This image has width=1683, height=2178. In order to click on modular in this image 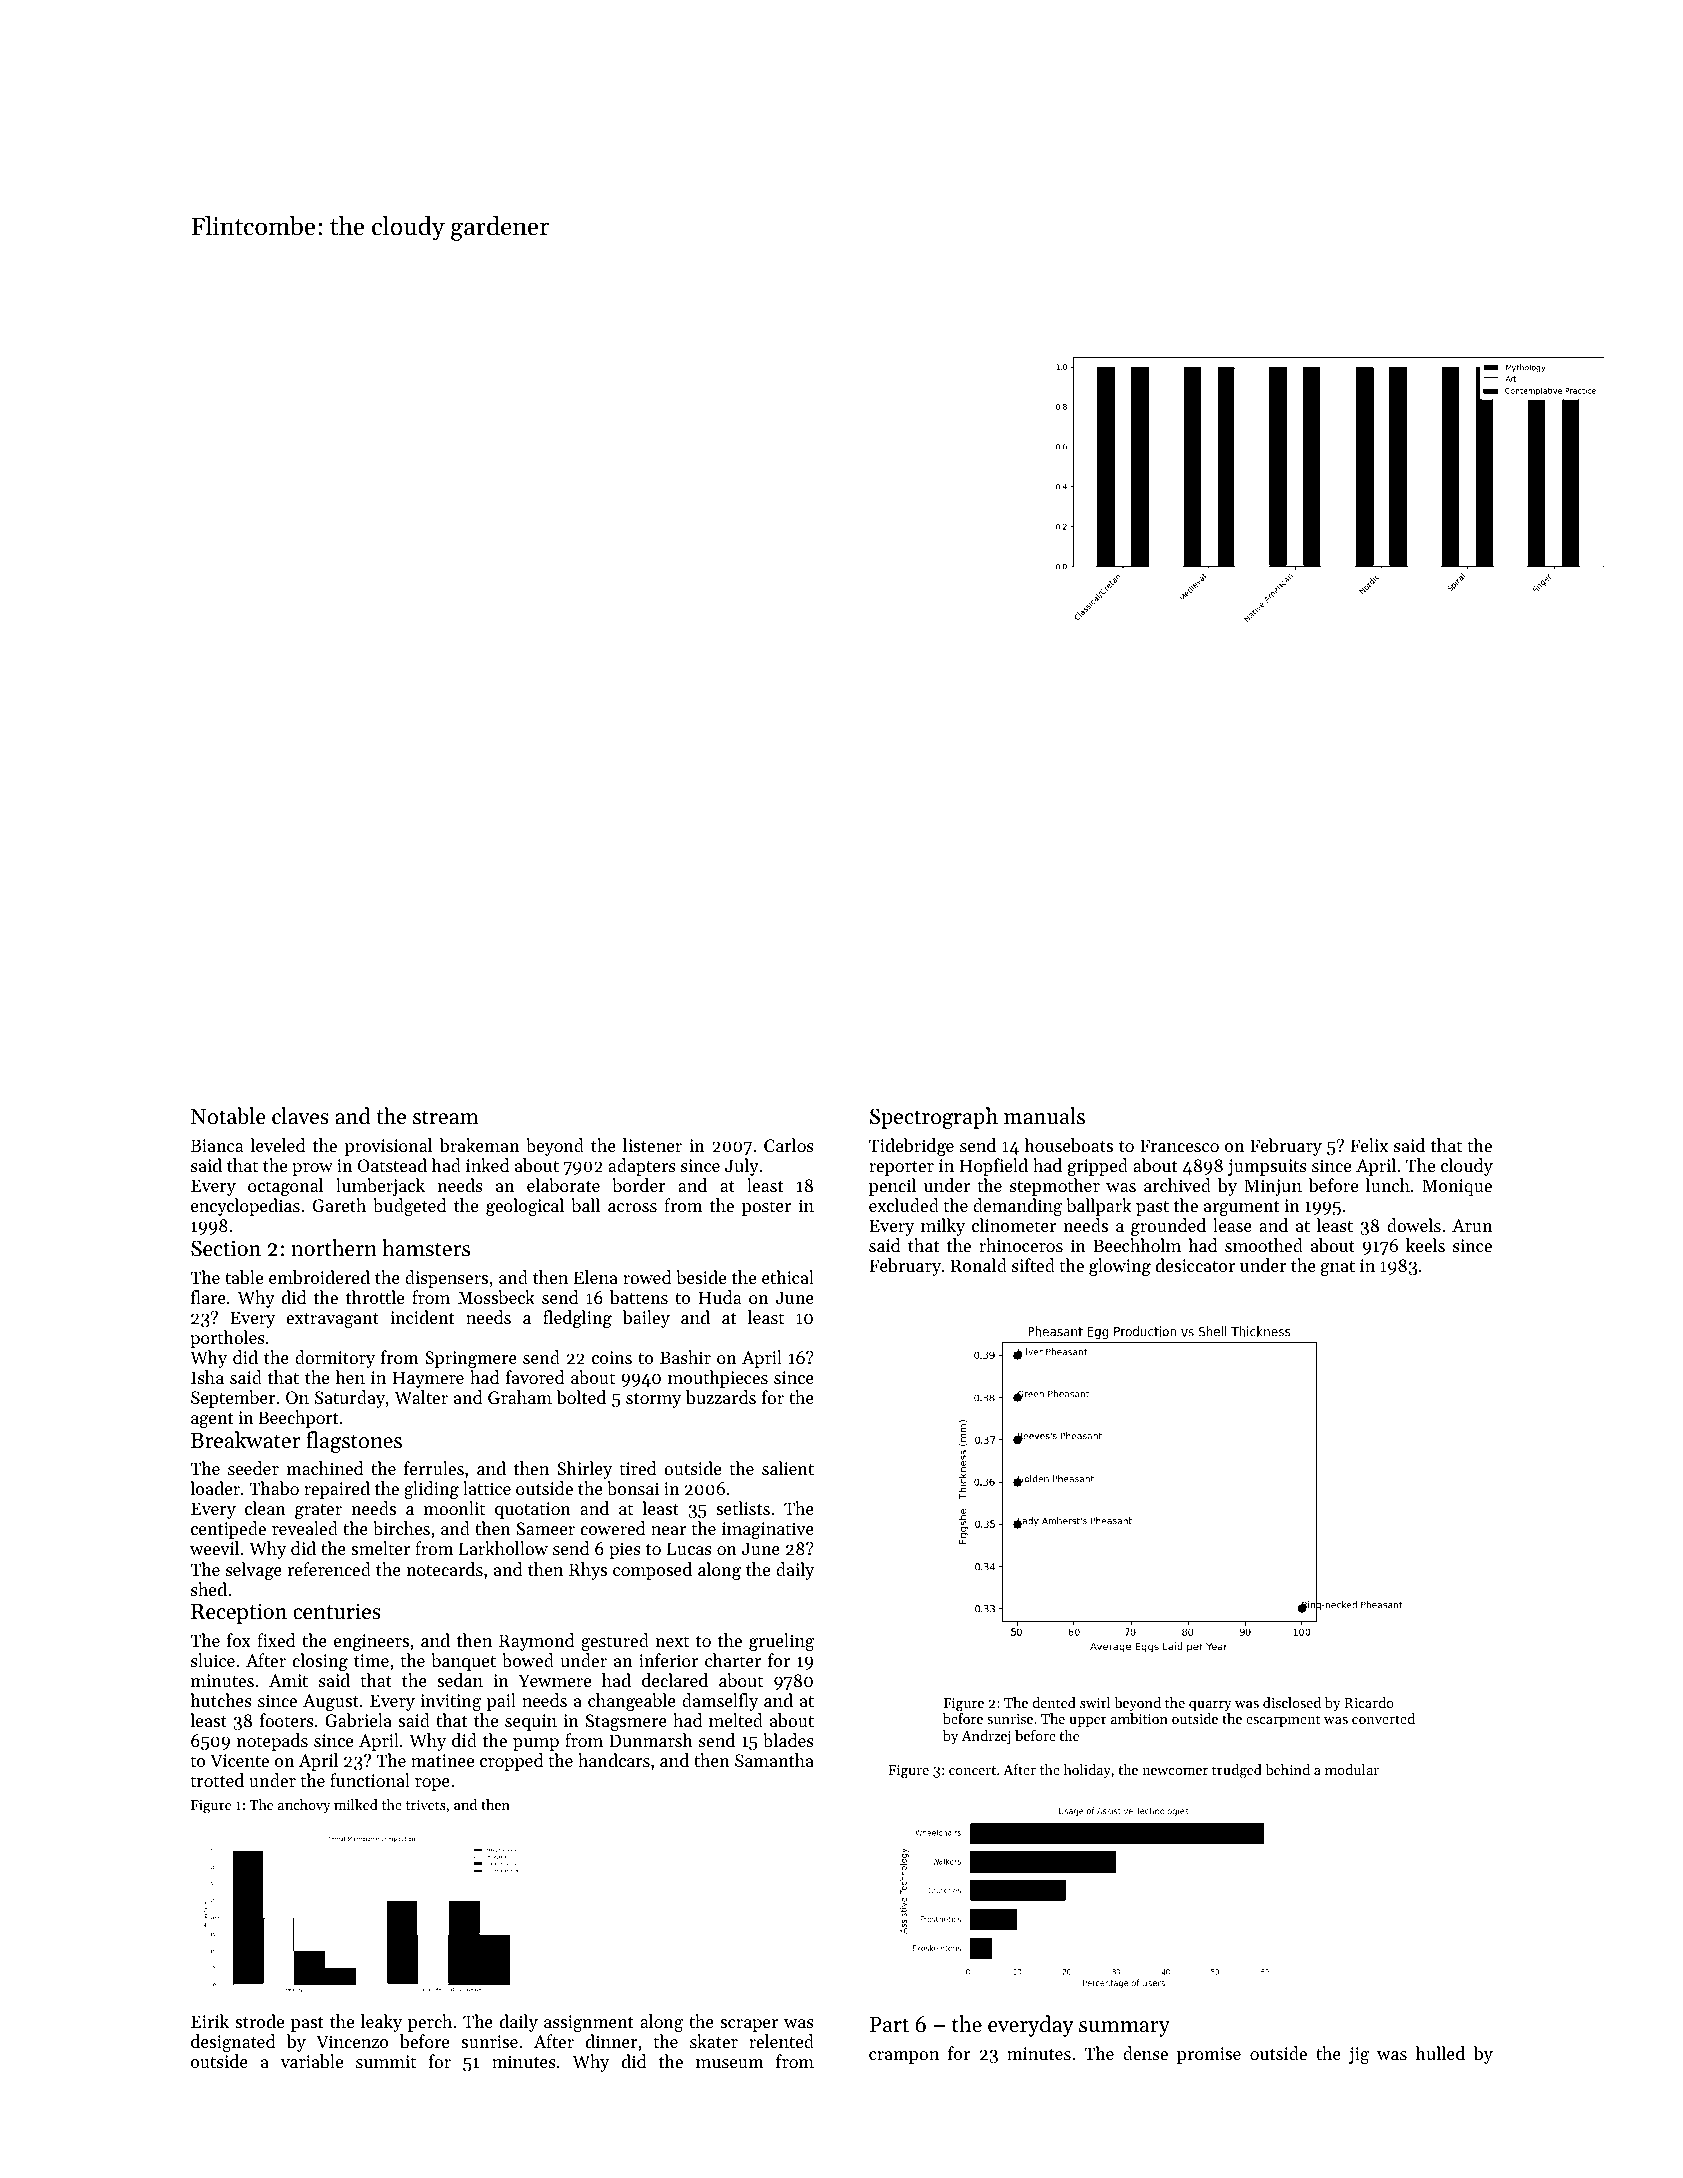, I will do `click(1352, 1769)`.
